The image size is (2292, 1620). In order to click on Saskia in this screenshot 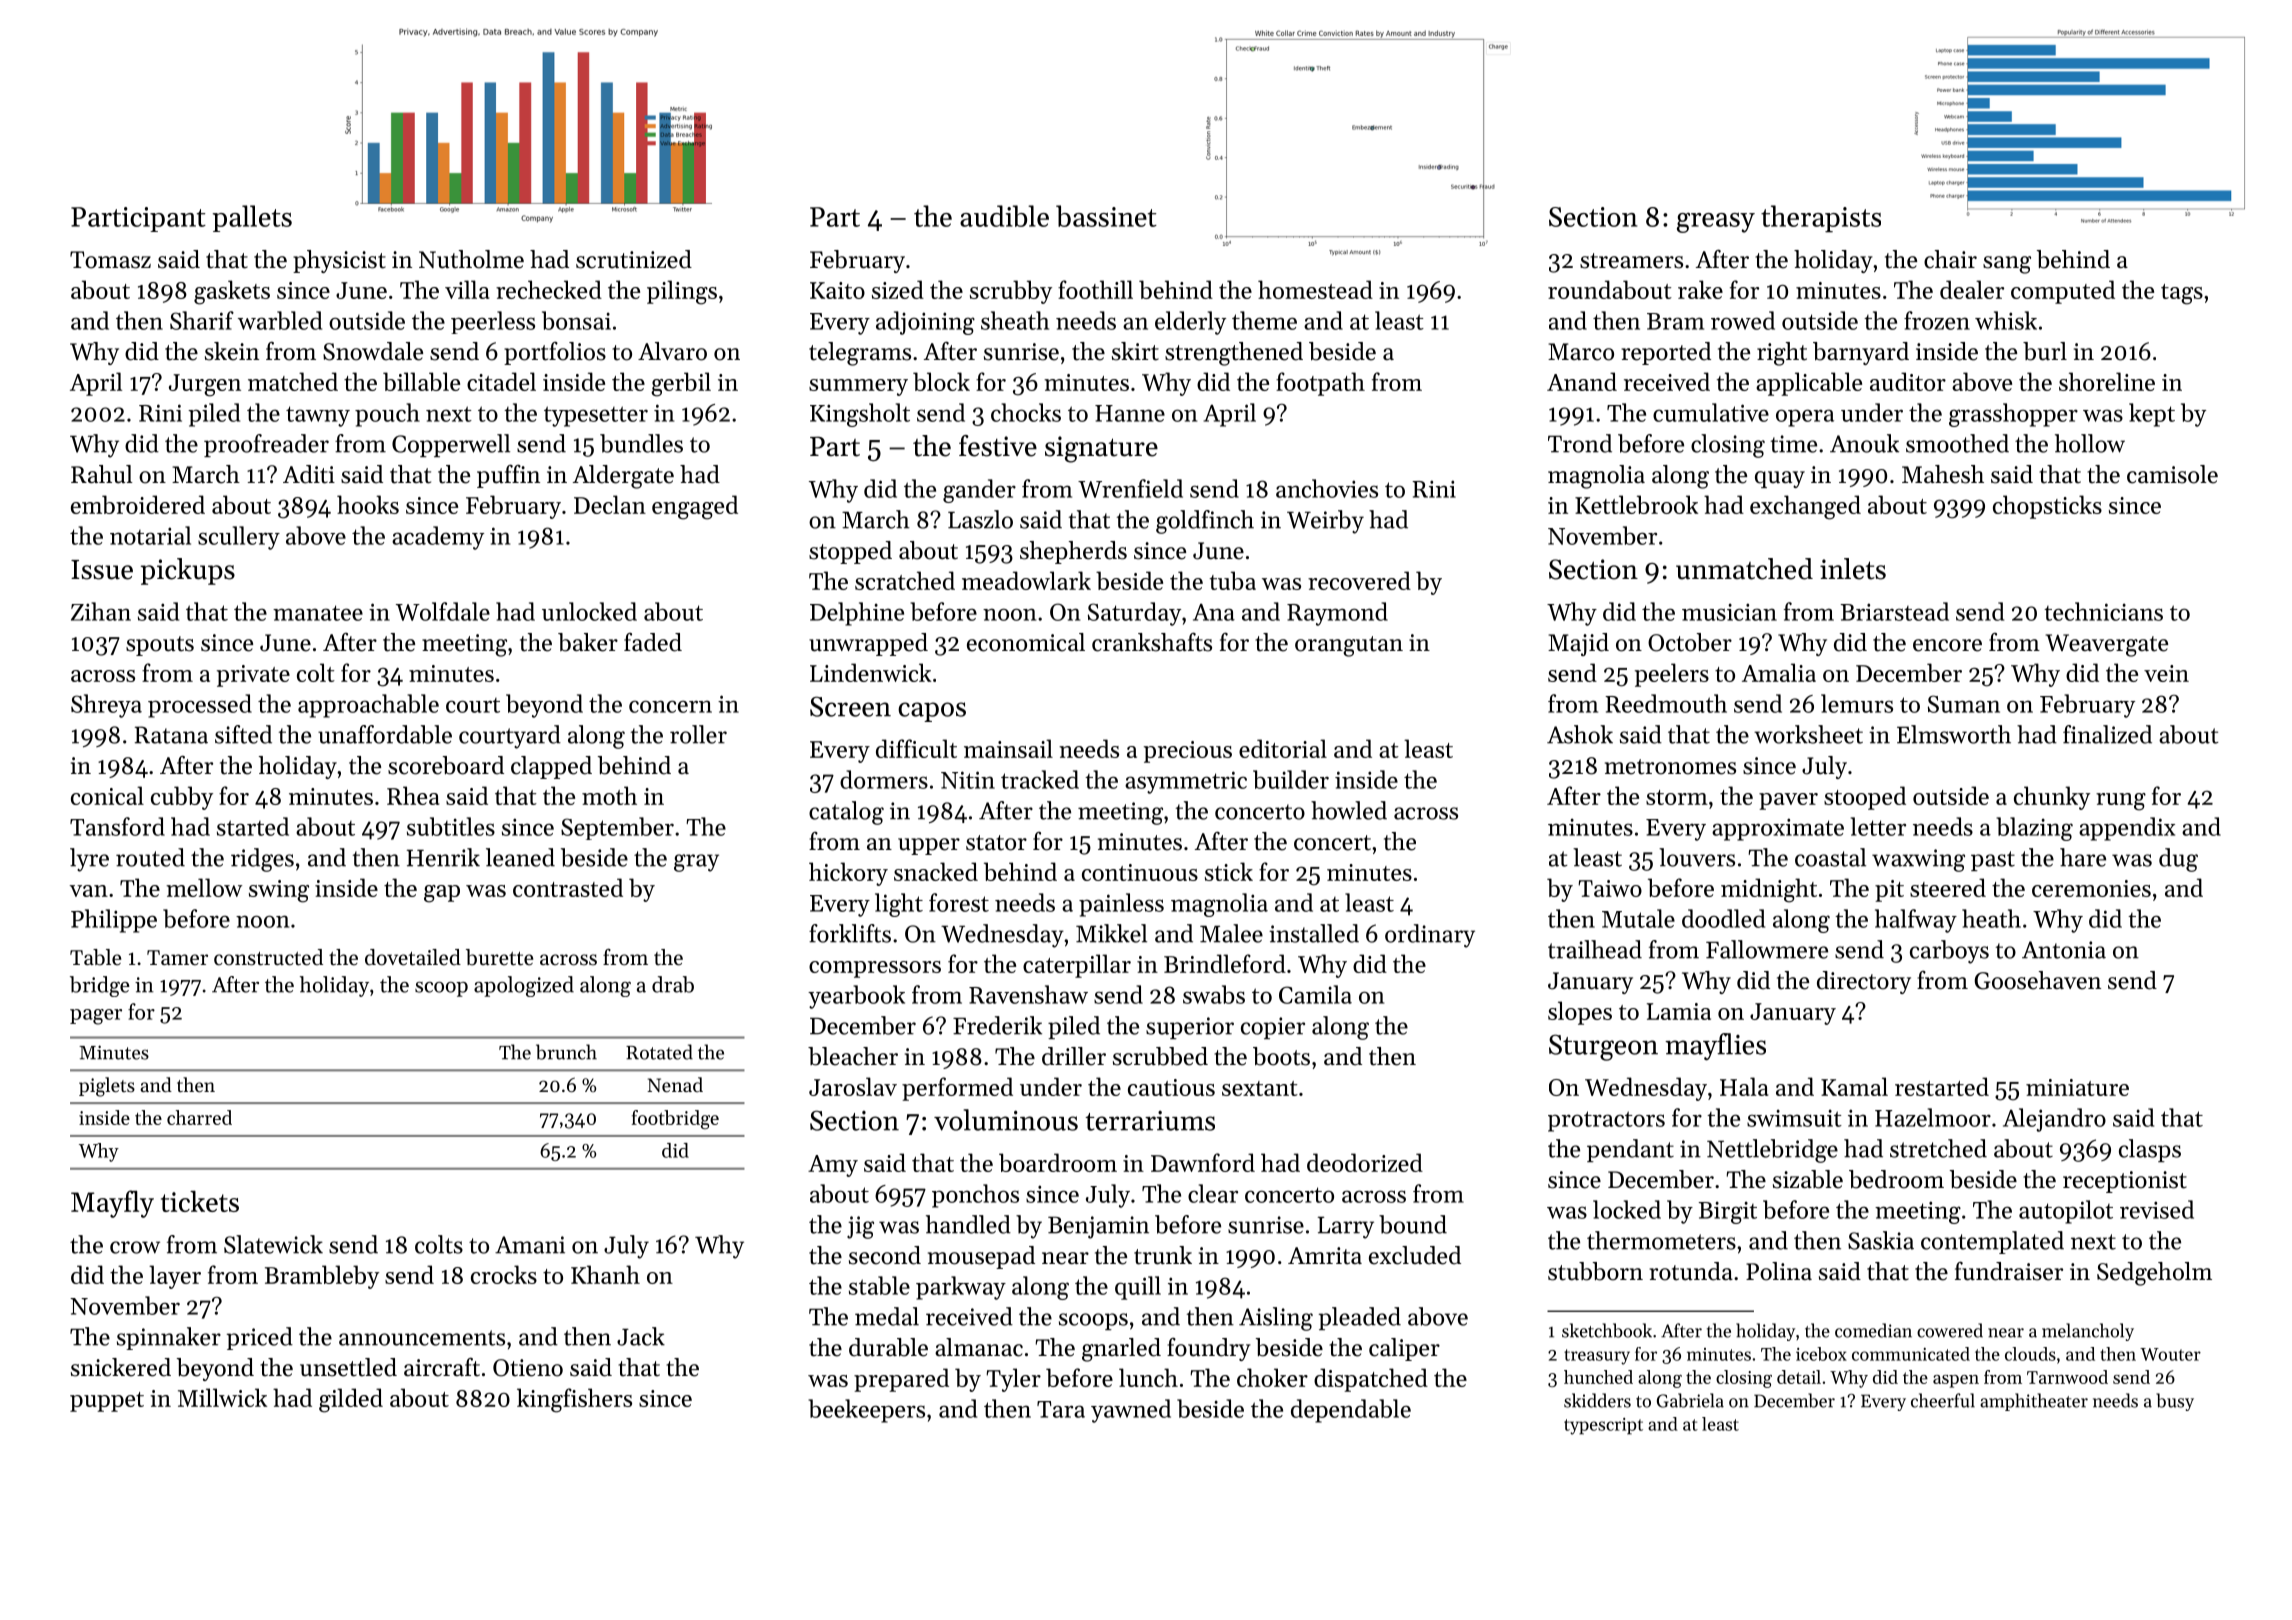, I will do `click(1881, 1240)`.
